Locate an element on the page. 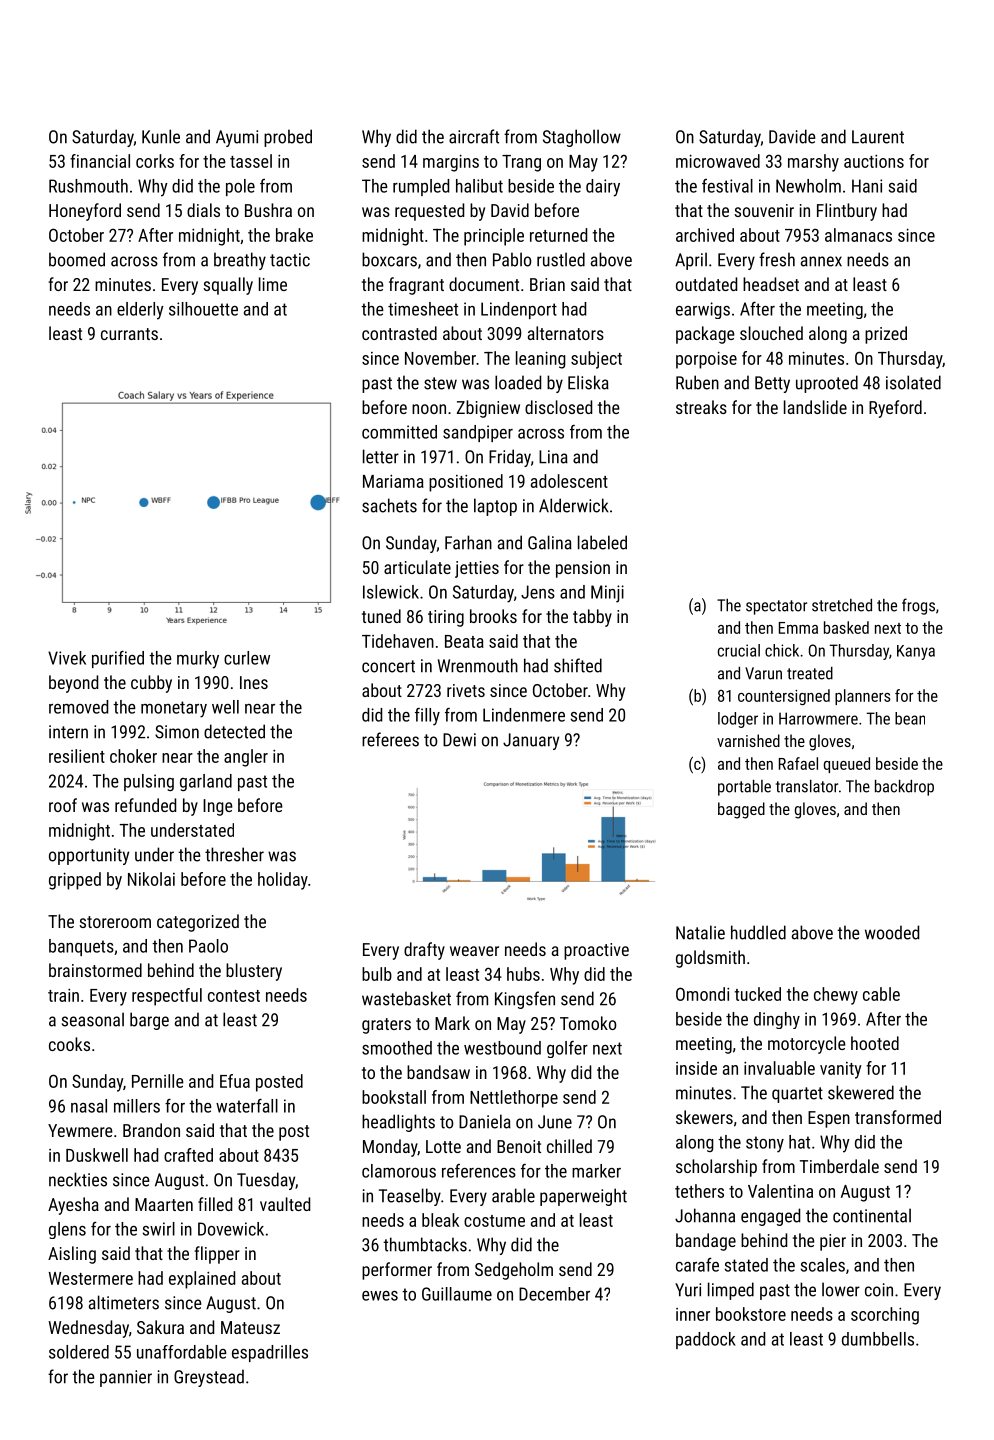  Lindenmere is located at coordinates (524, 715).
